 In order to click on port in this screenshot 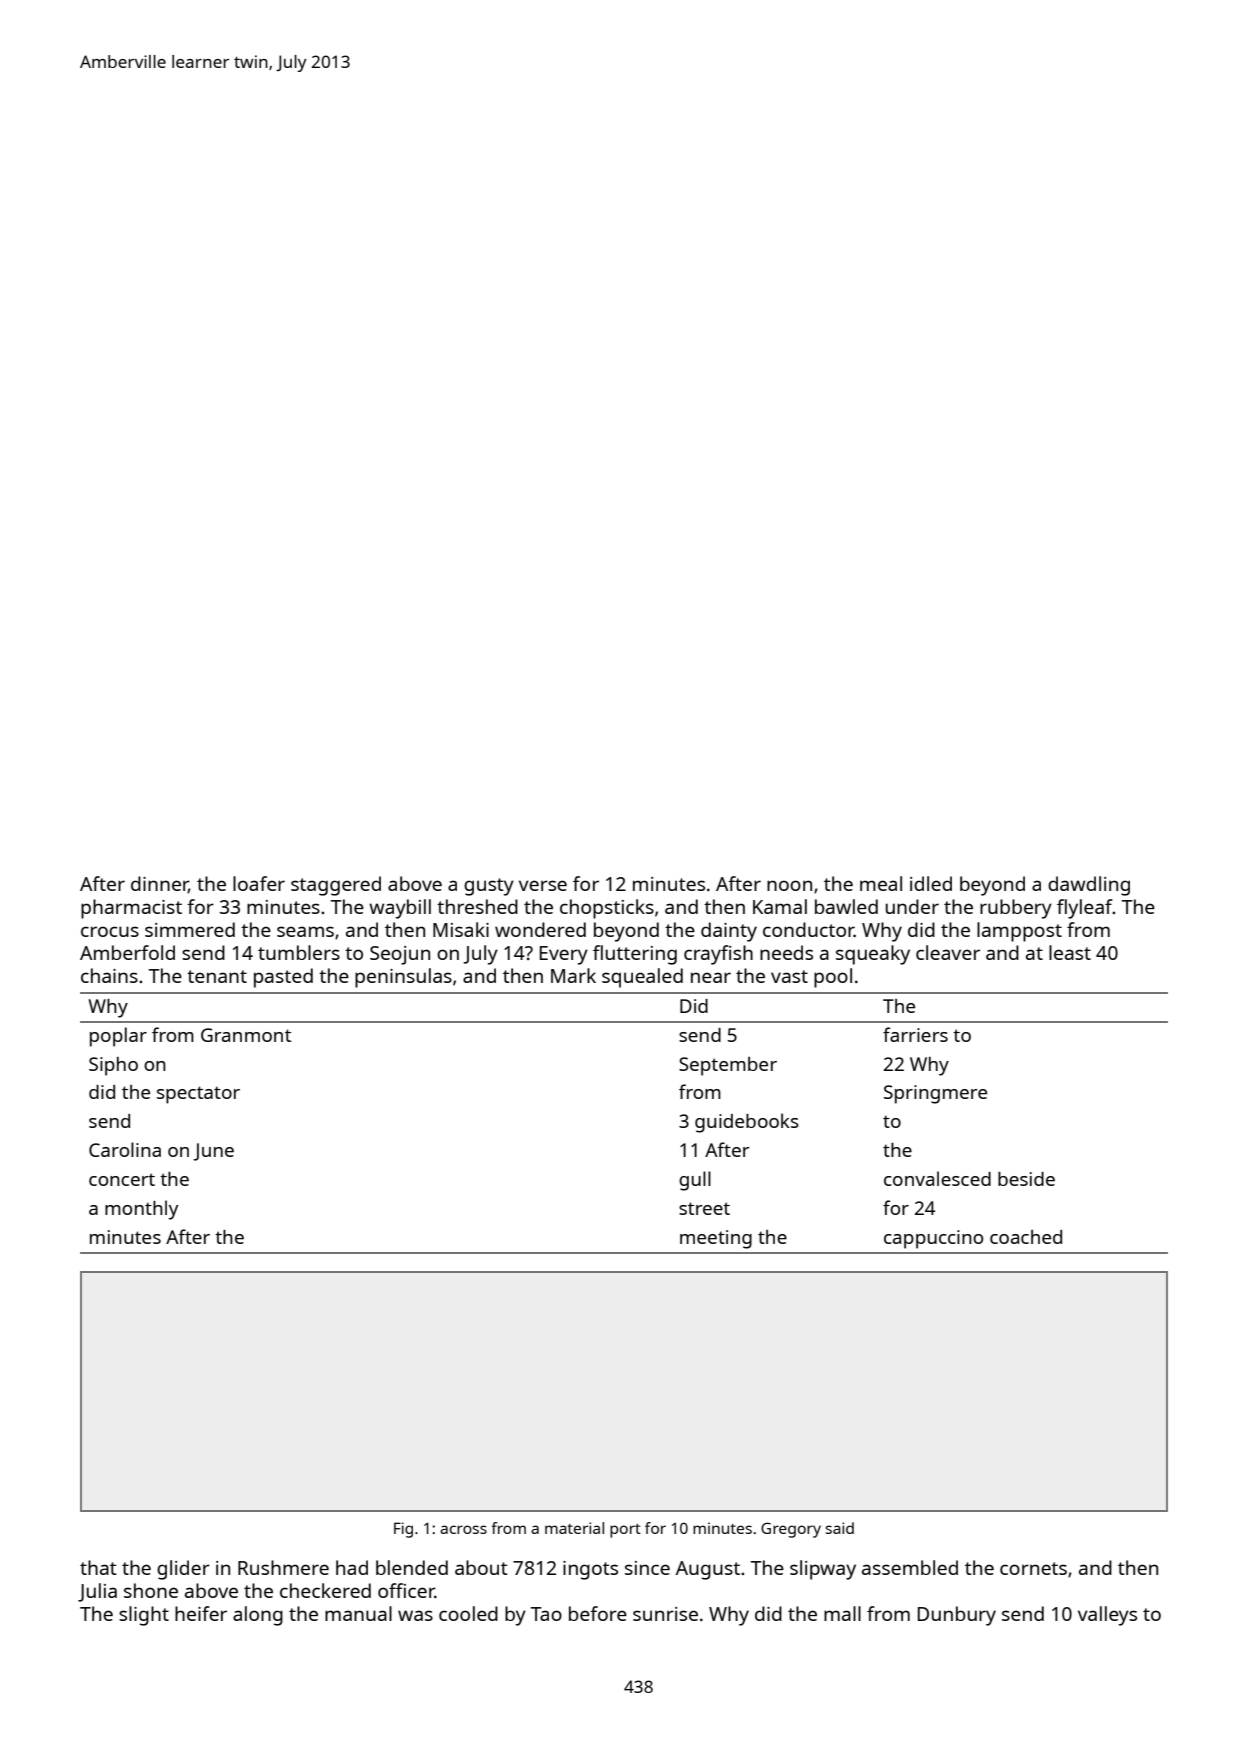, I will do `click(625, 1531)`.
